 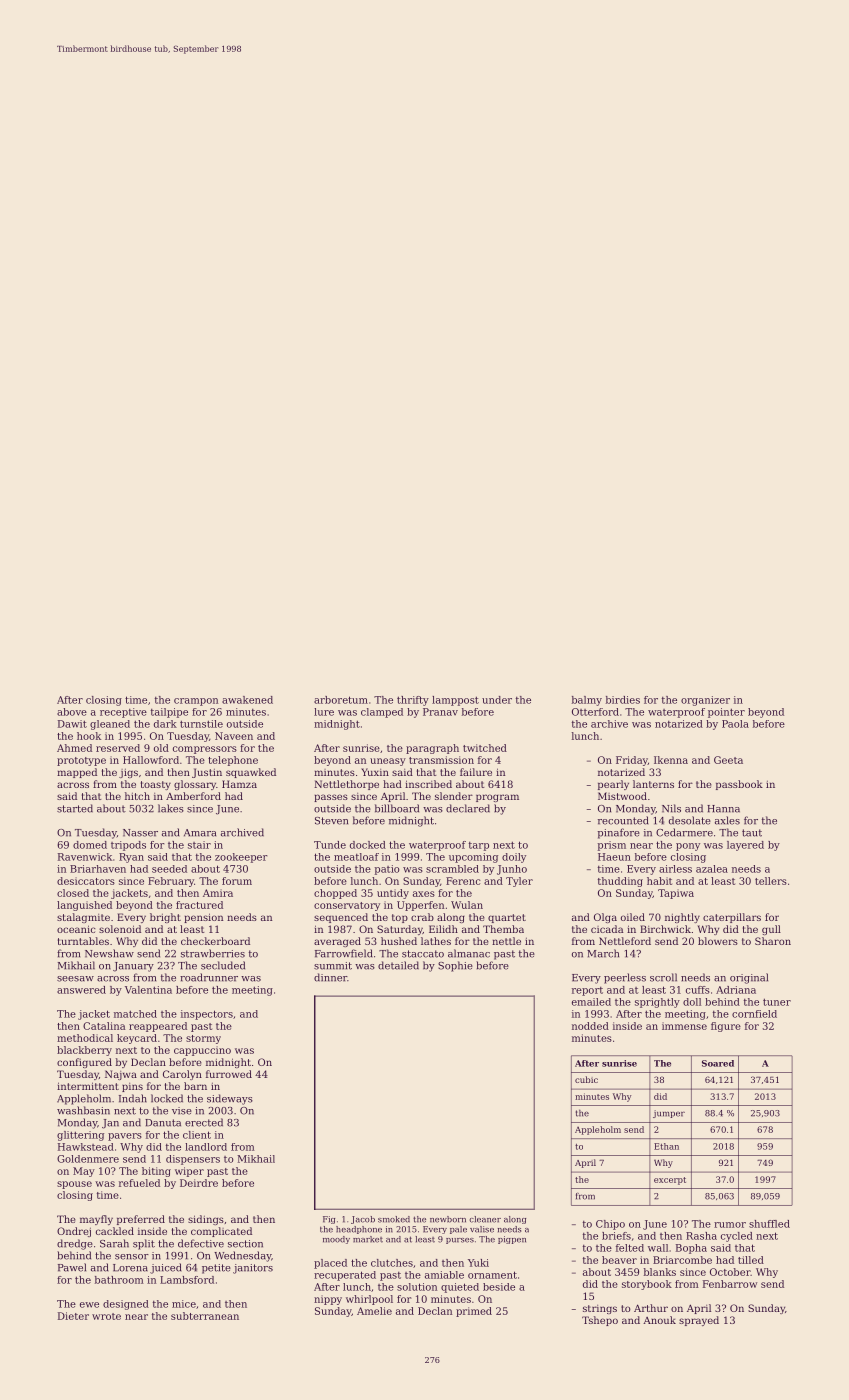 What do you see at coordinates (413, 701) in the document?
I see `thrifty` at bounding box center [413, 701].
